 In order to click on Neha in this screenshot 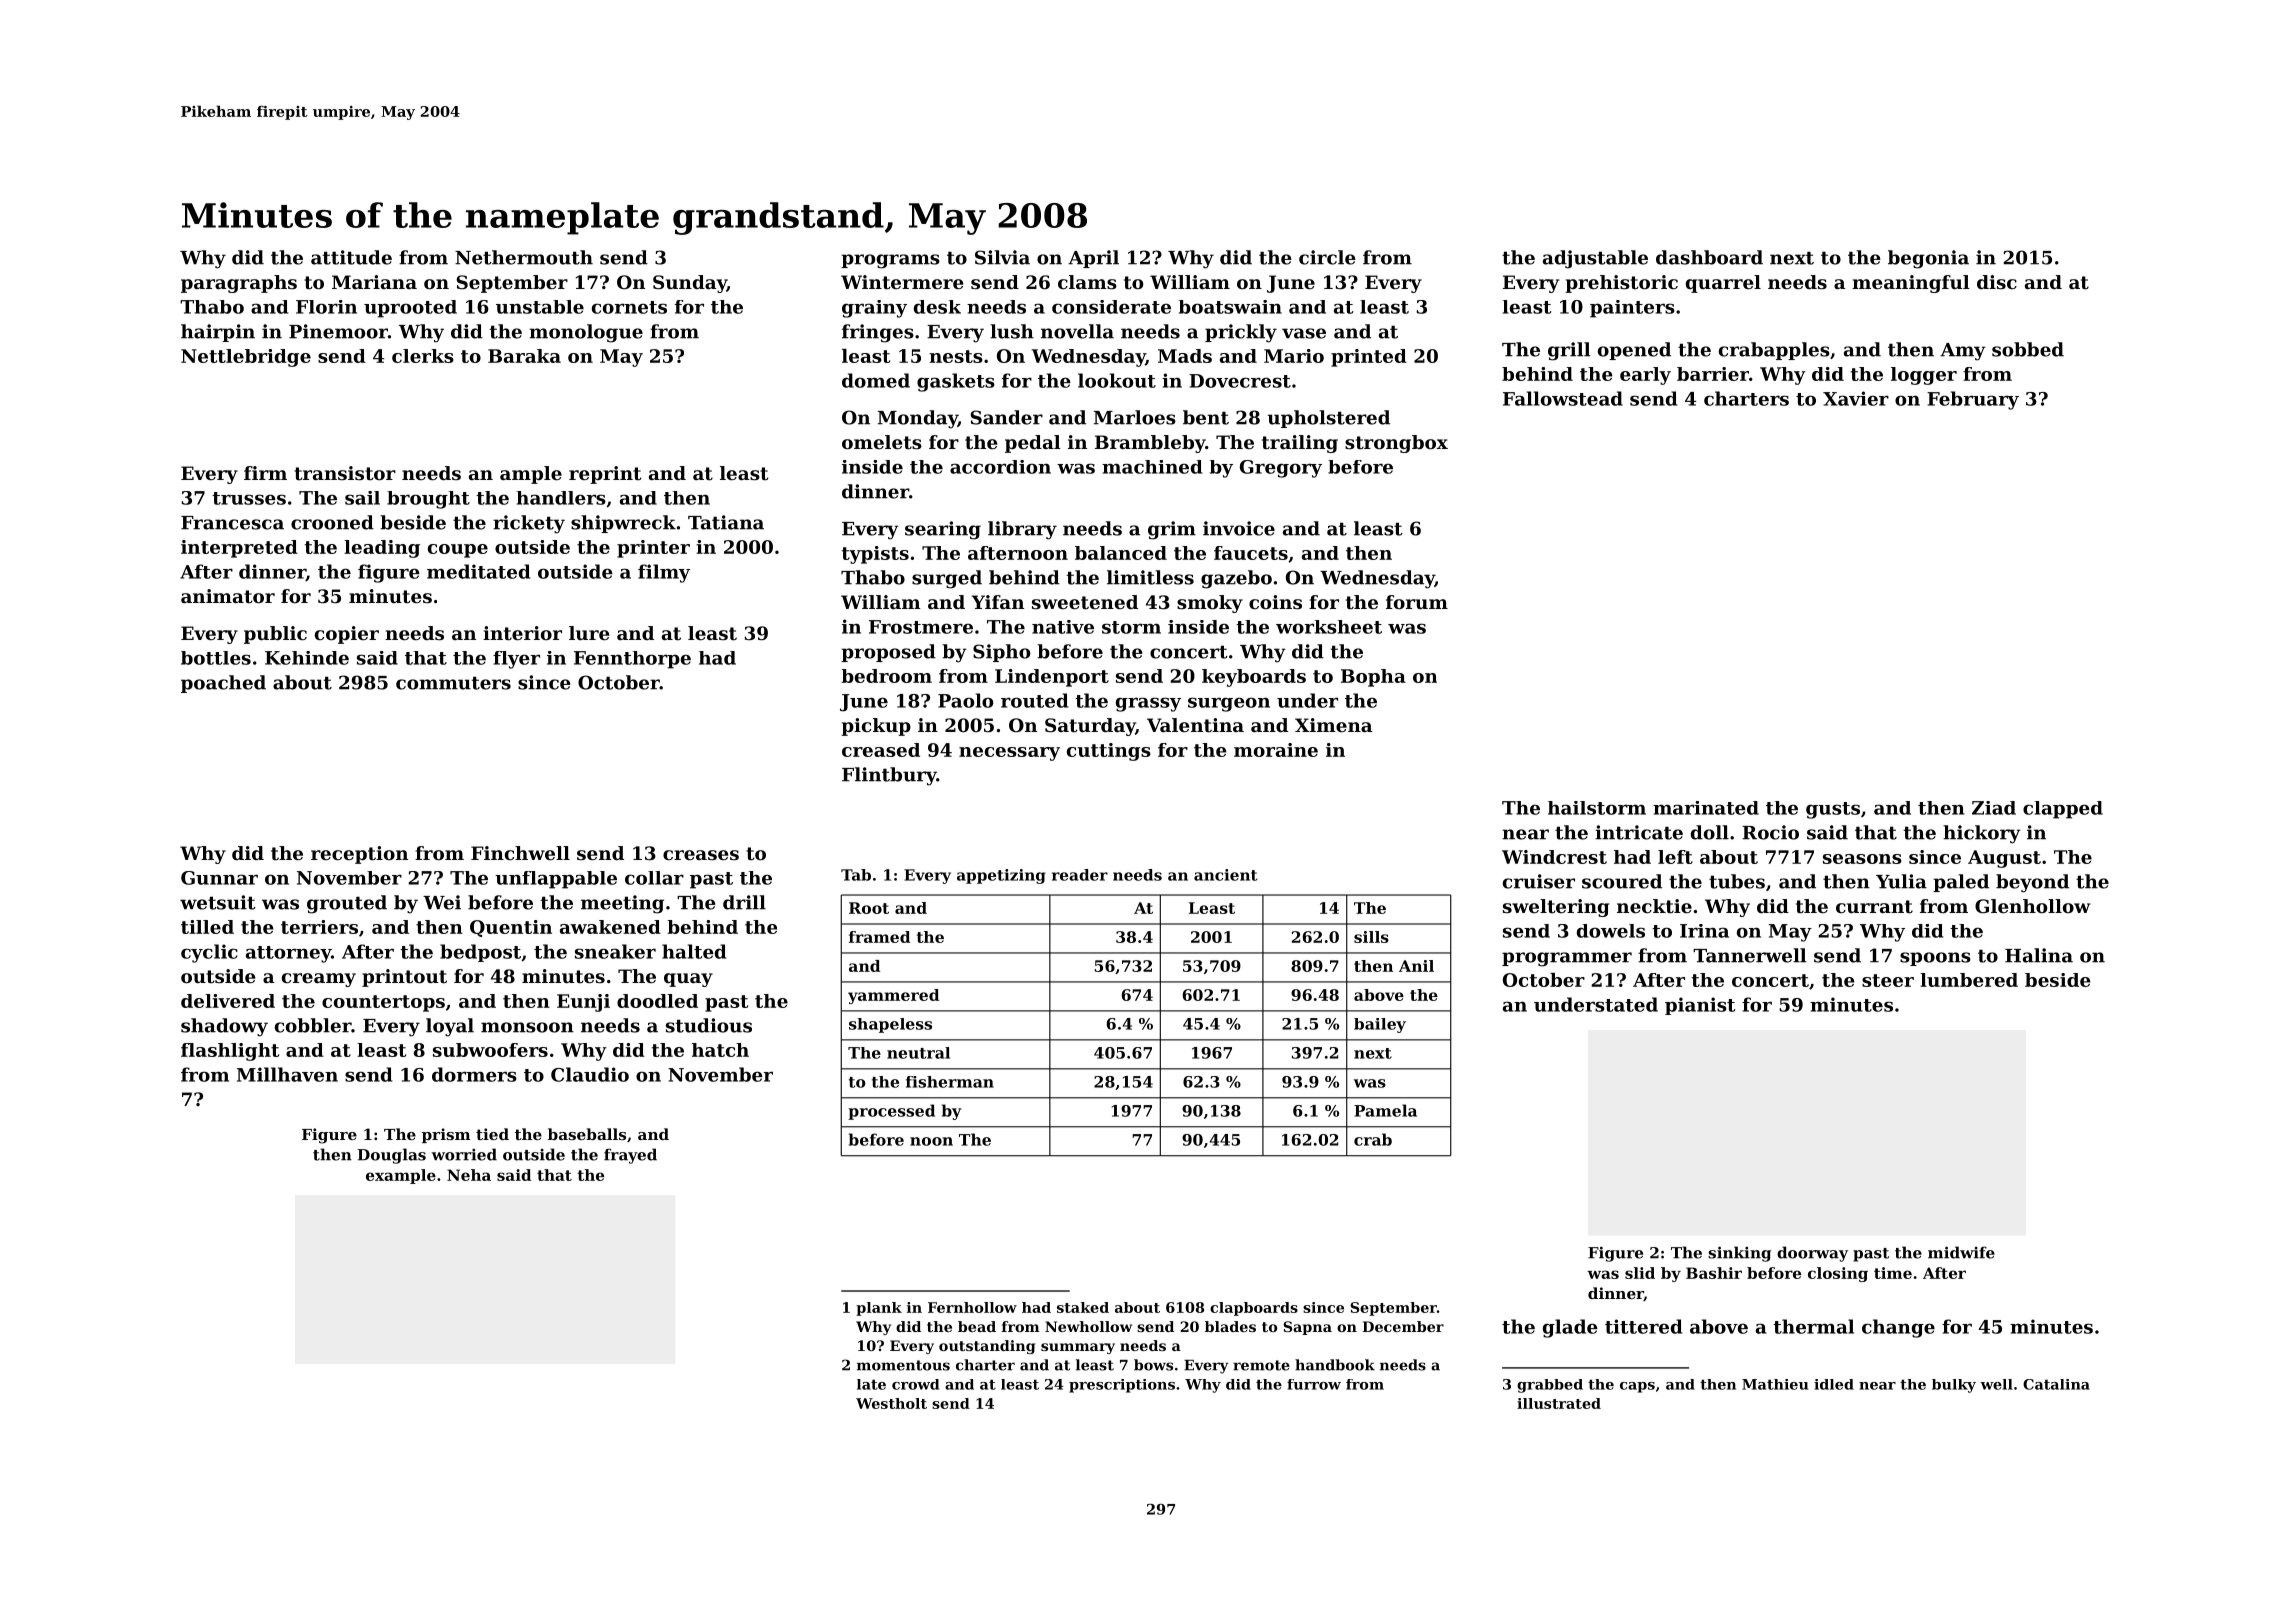, I will do `click(469, 1175)`.
